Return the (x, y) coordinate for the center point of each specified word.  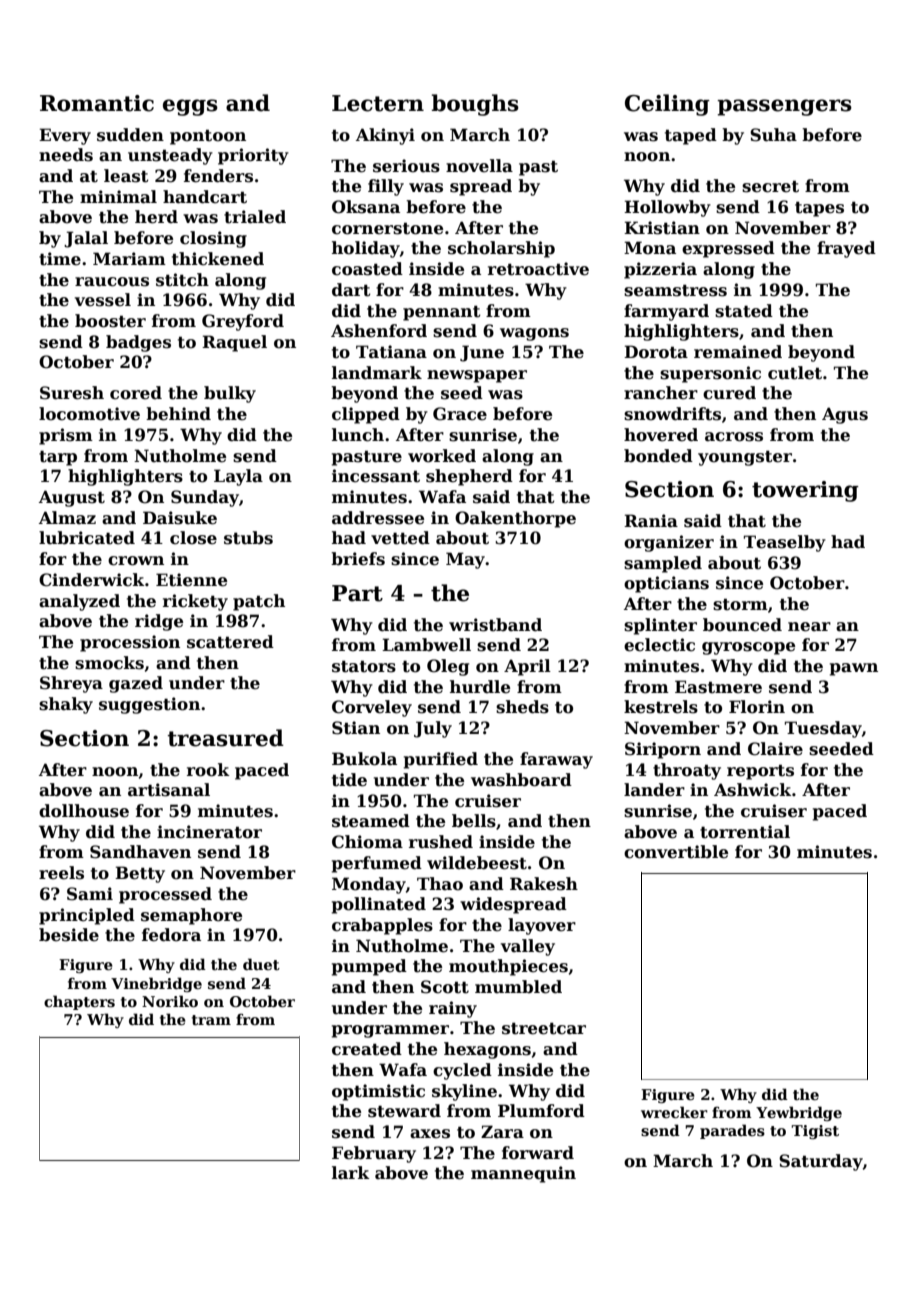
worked (442, 456)
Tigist (815, 1132)
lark (351, 1172)
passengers (784, 107)
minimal (118, 197)
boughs (475, 105)
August (72, 498)
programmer (390, 1031)
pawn (854, 669)
